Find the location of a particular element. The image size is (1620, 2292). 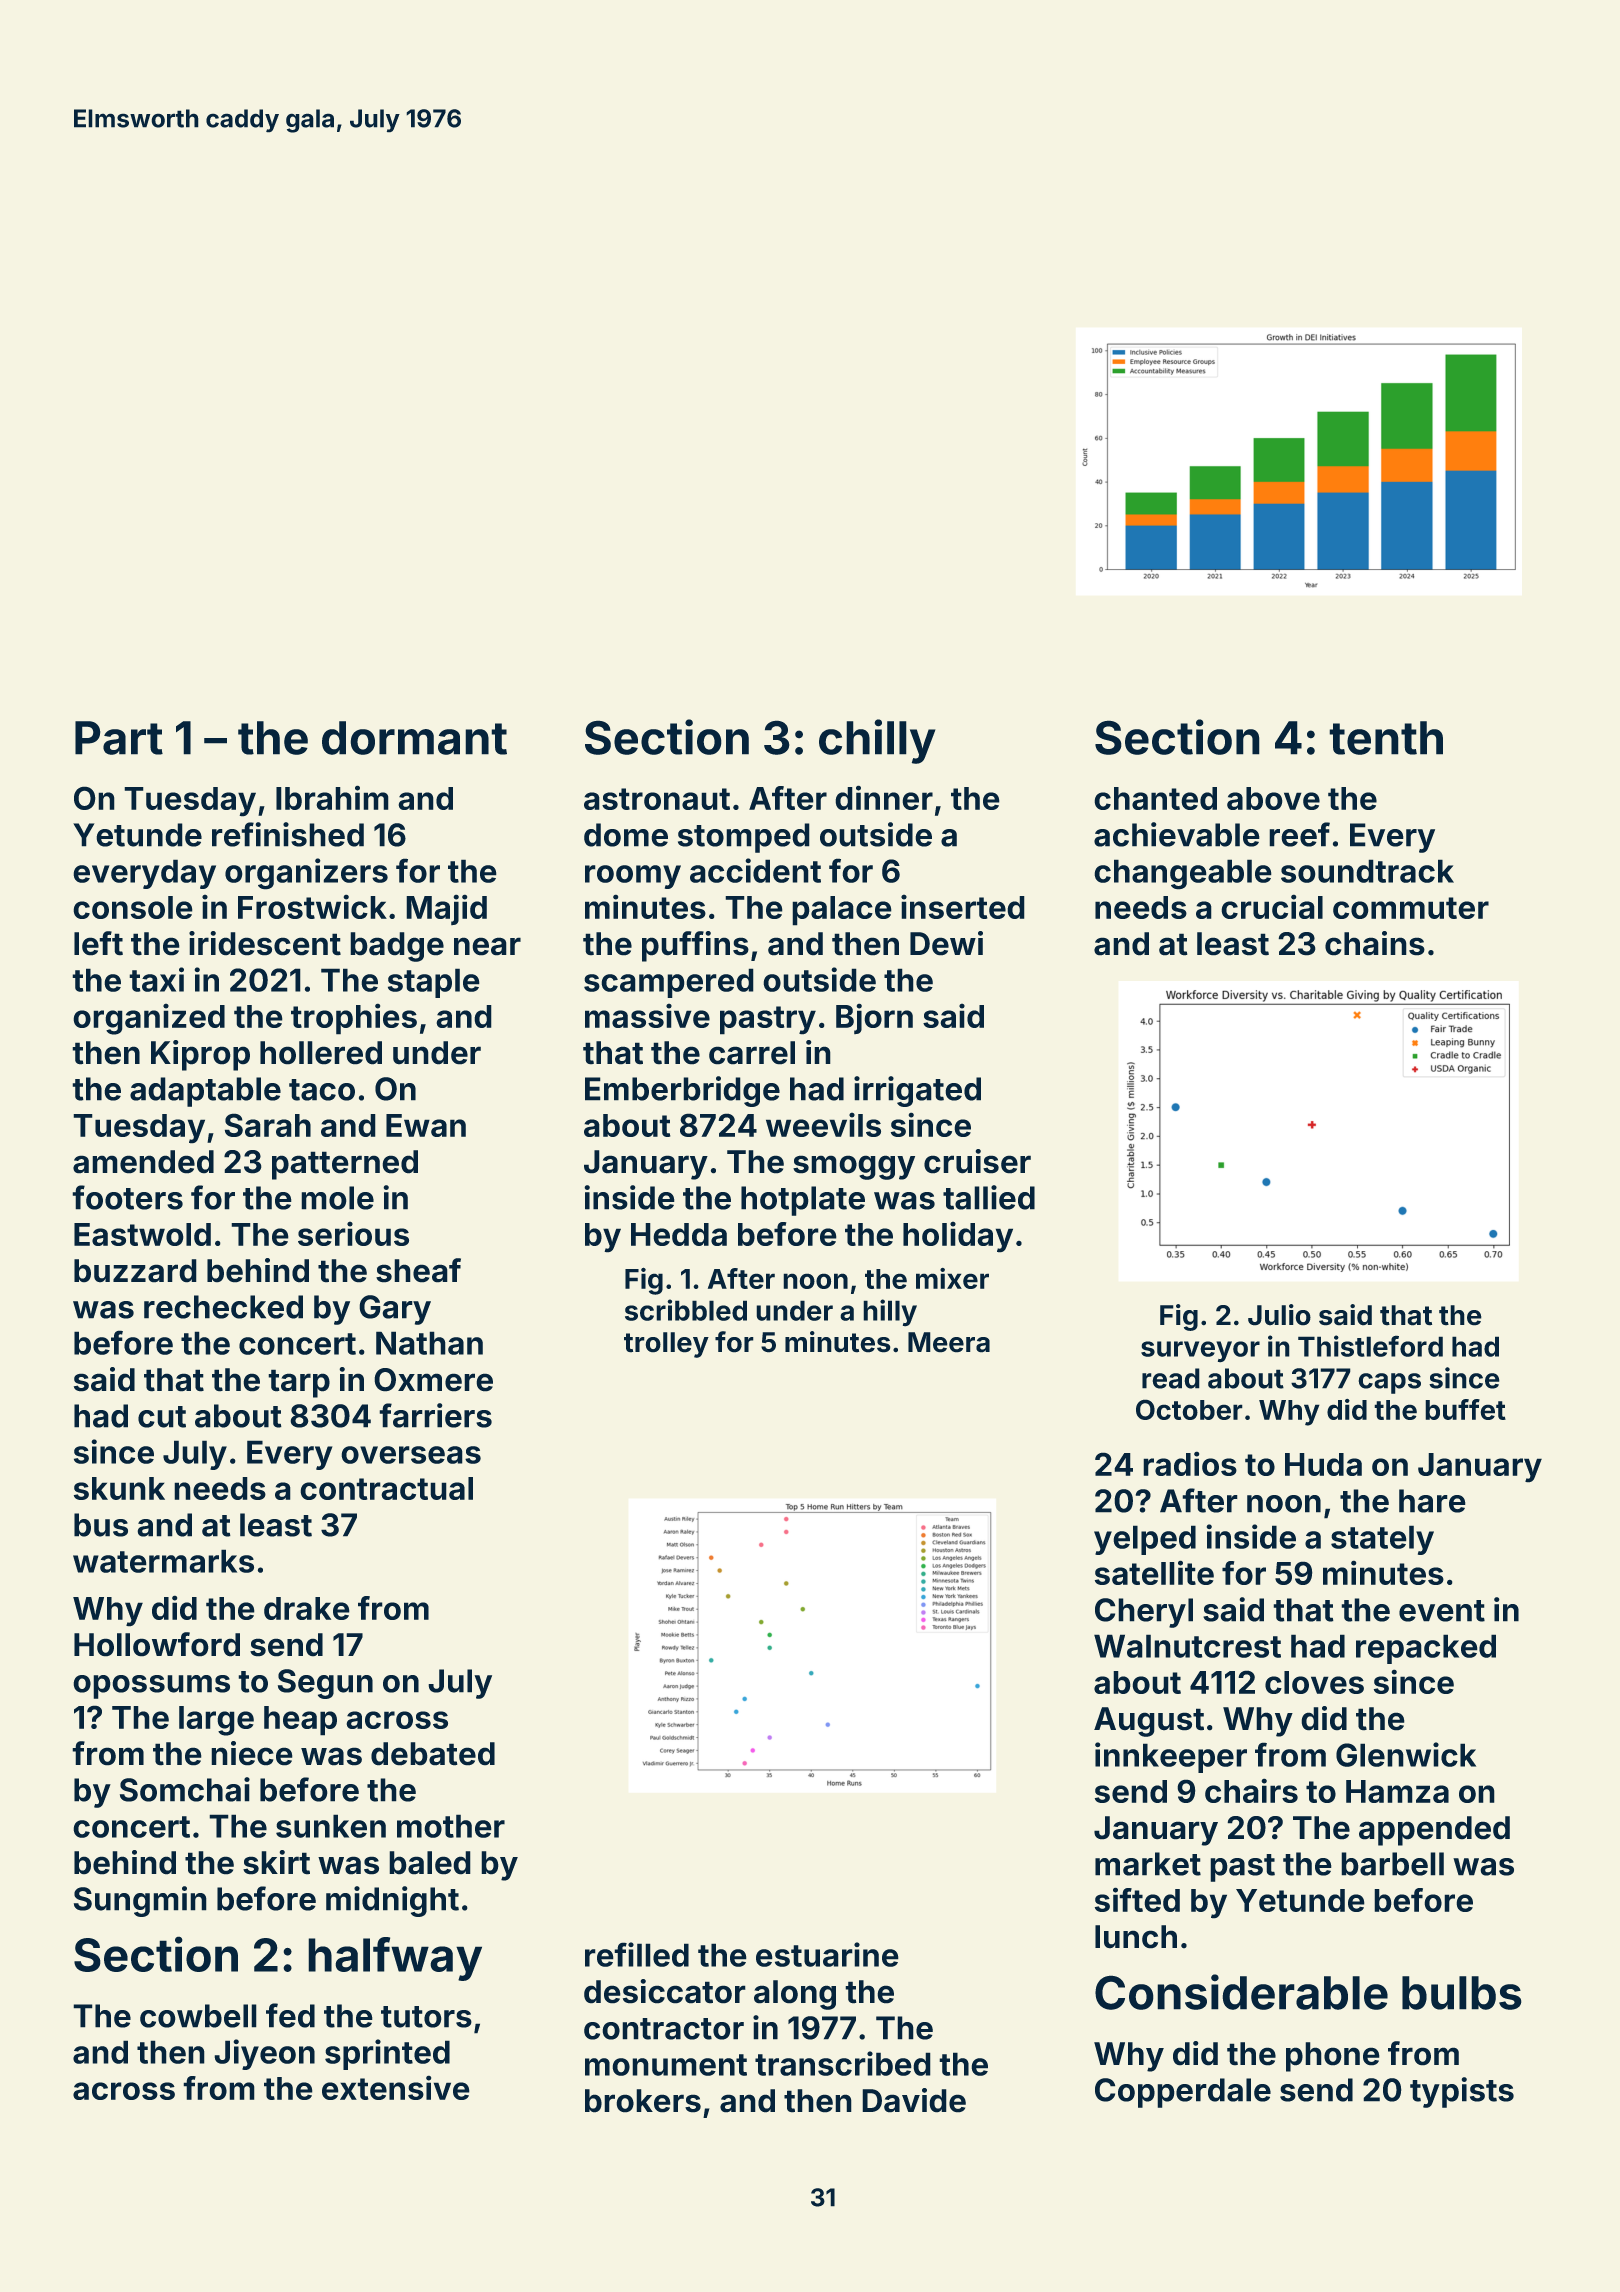

brokers is located at coordinates (643, 2101).
